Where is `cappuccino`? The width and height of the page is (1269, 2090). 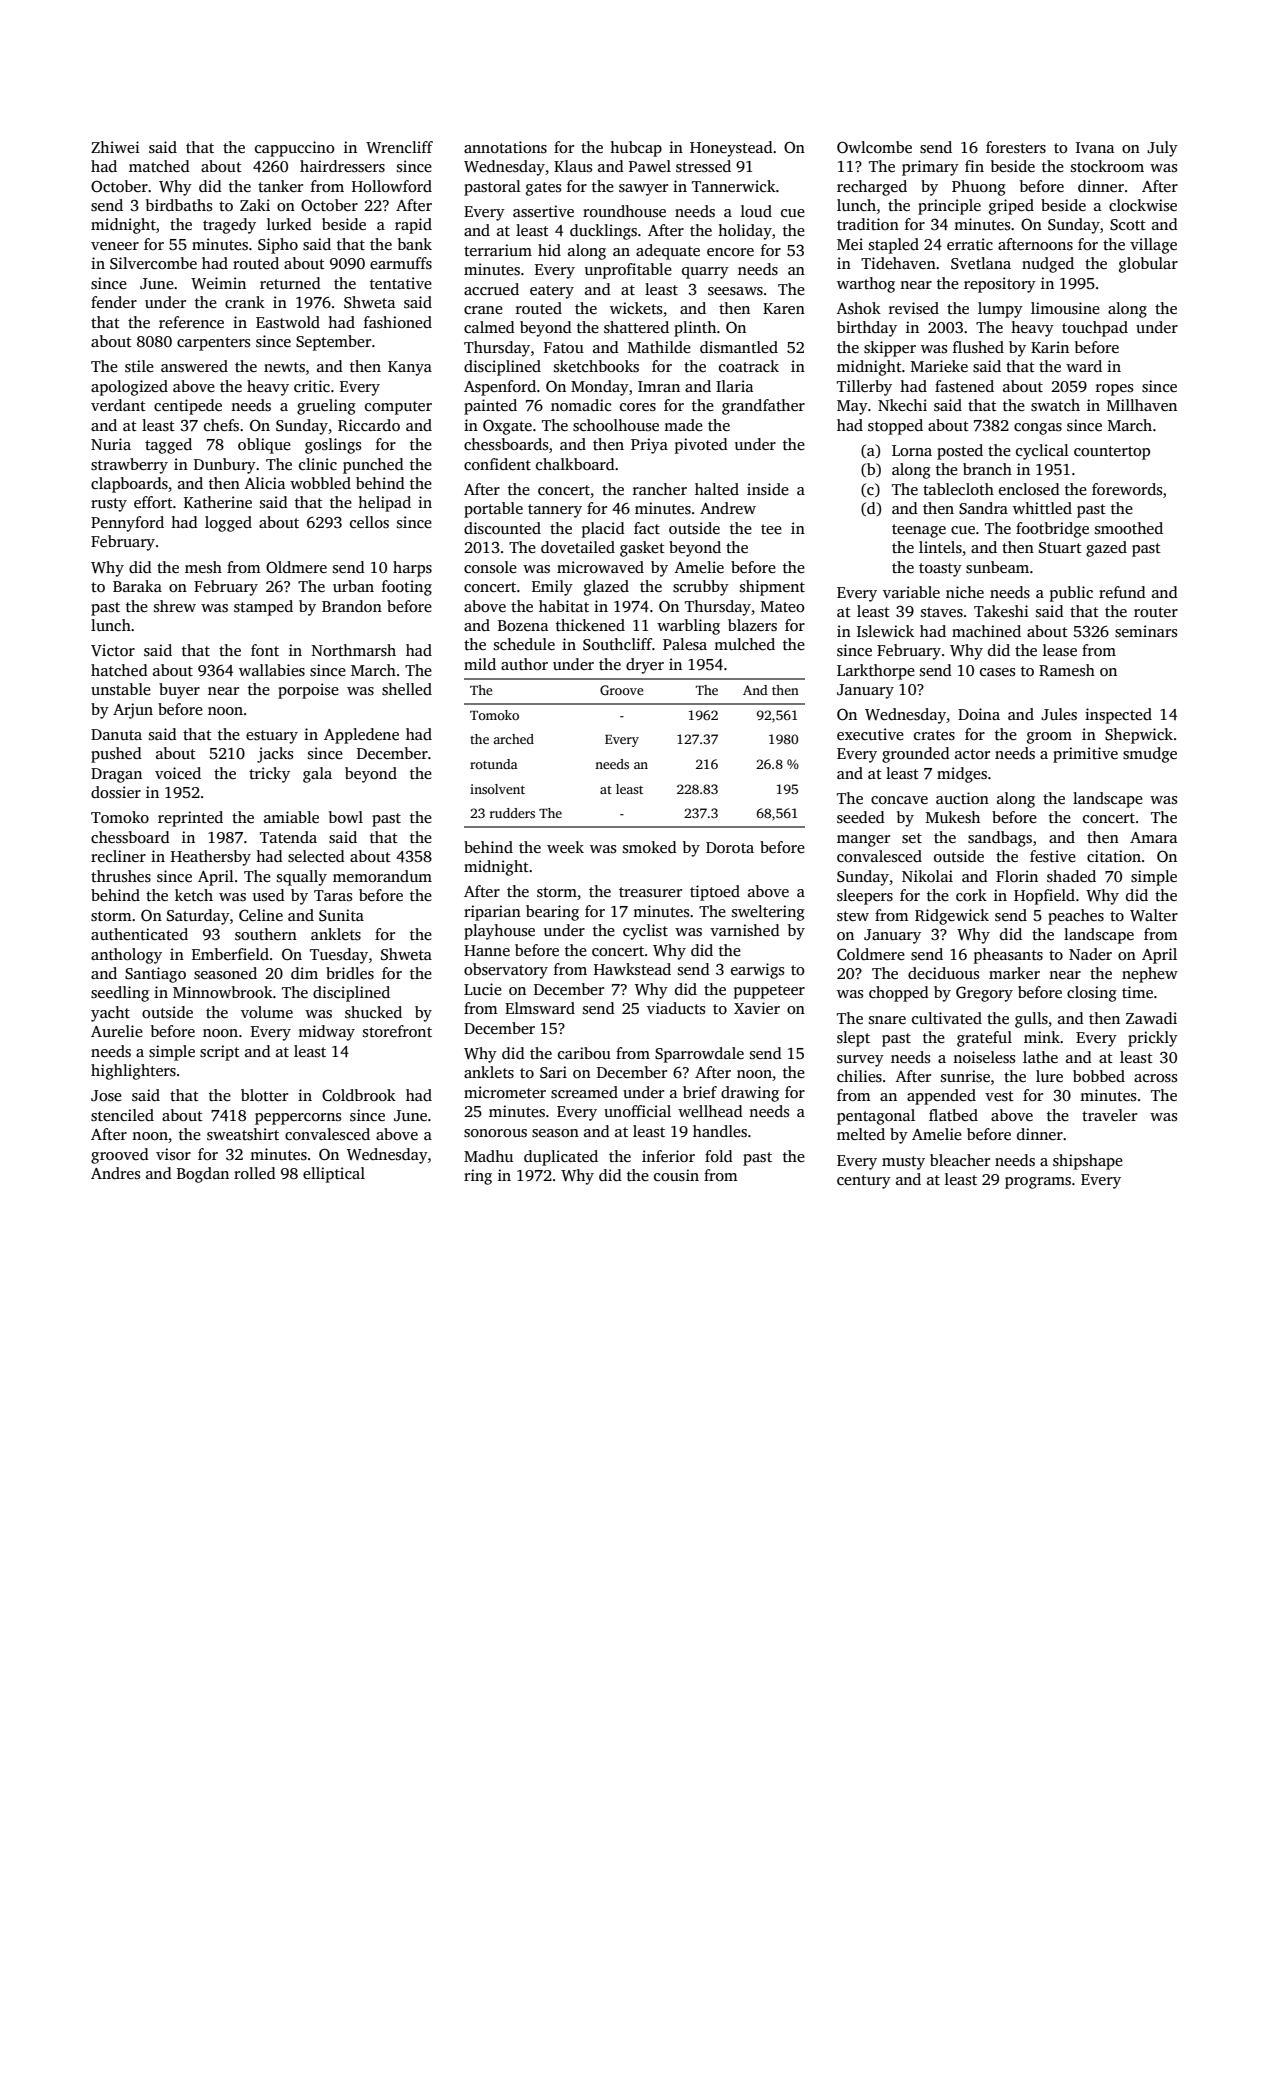 cappuccino is located at coordinates (295, 149).
